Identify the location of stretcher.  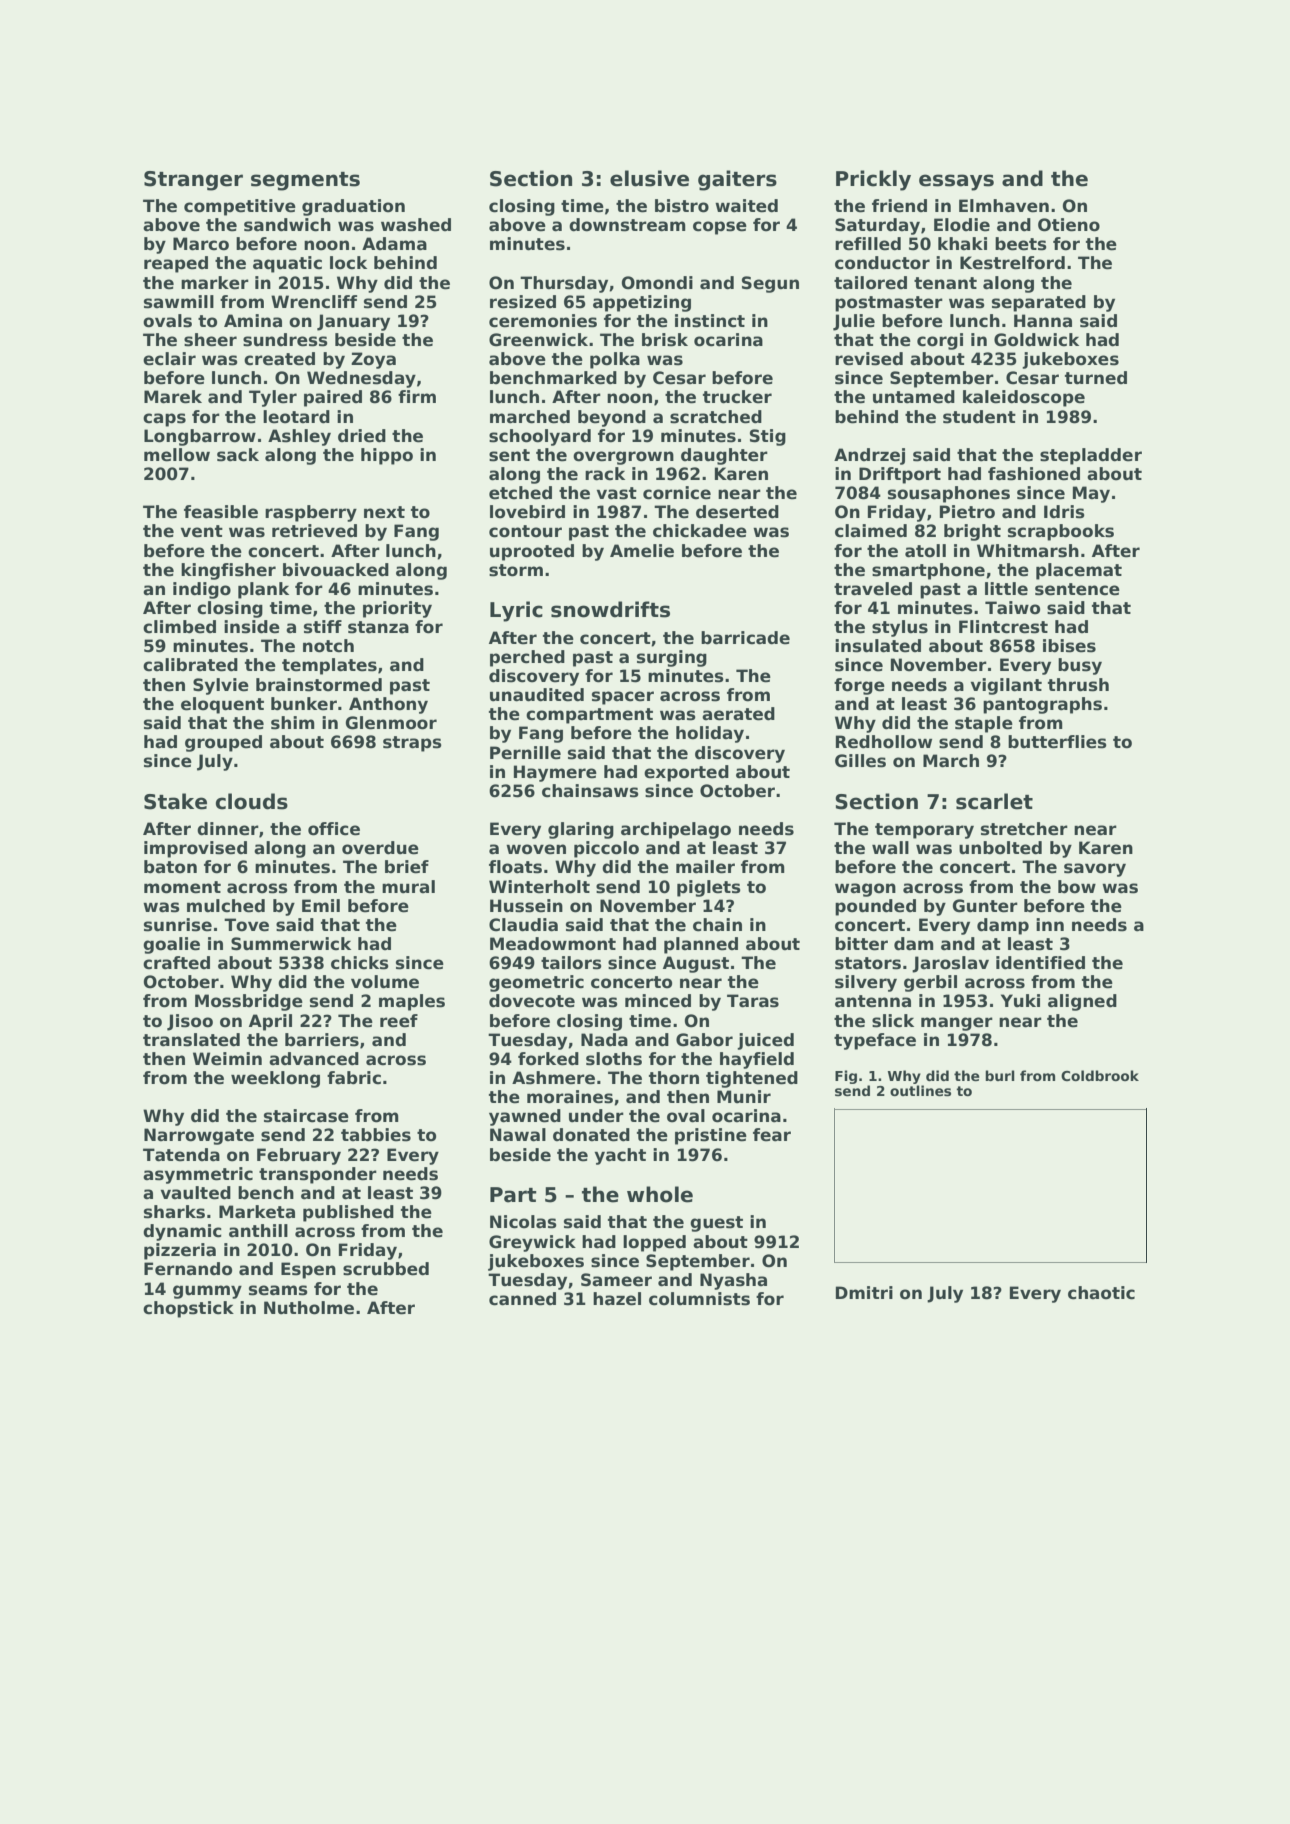
(1024, 829).
